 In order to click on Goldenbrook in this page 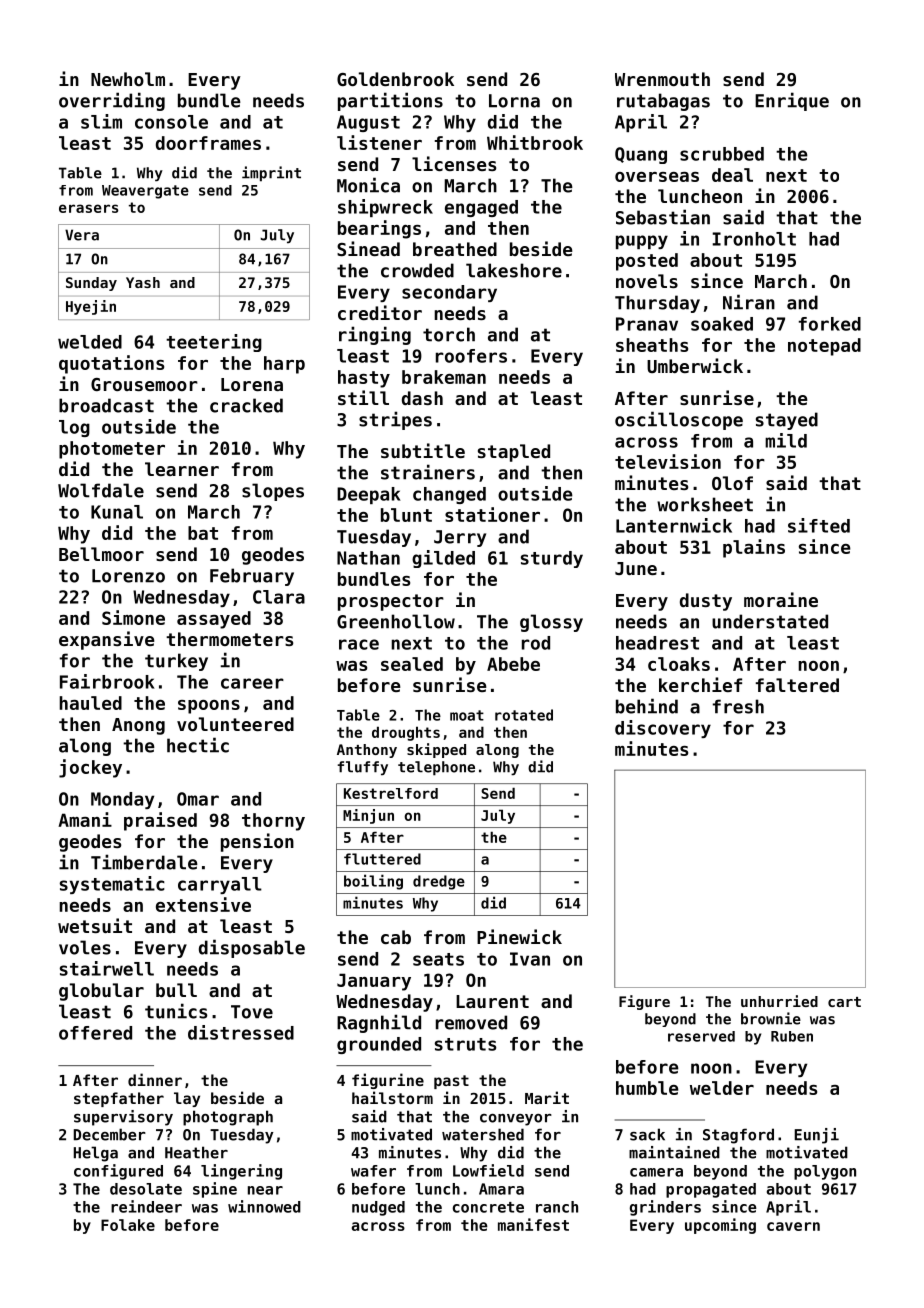, I will do `click(395, 79)`.
